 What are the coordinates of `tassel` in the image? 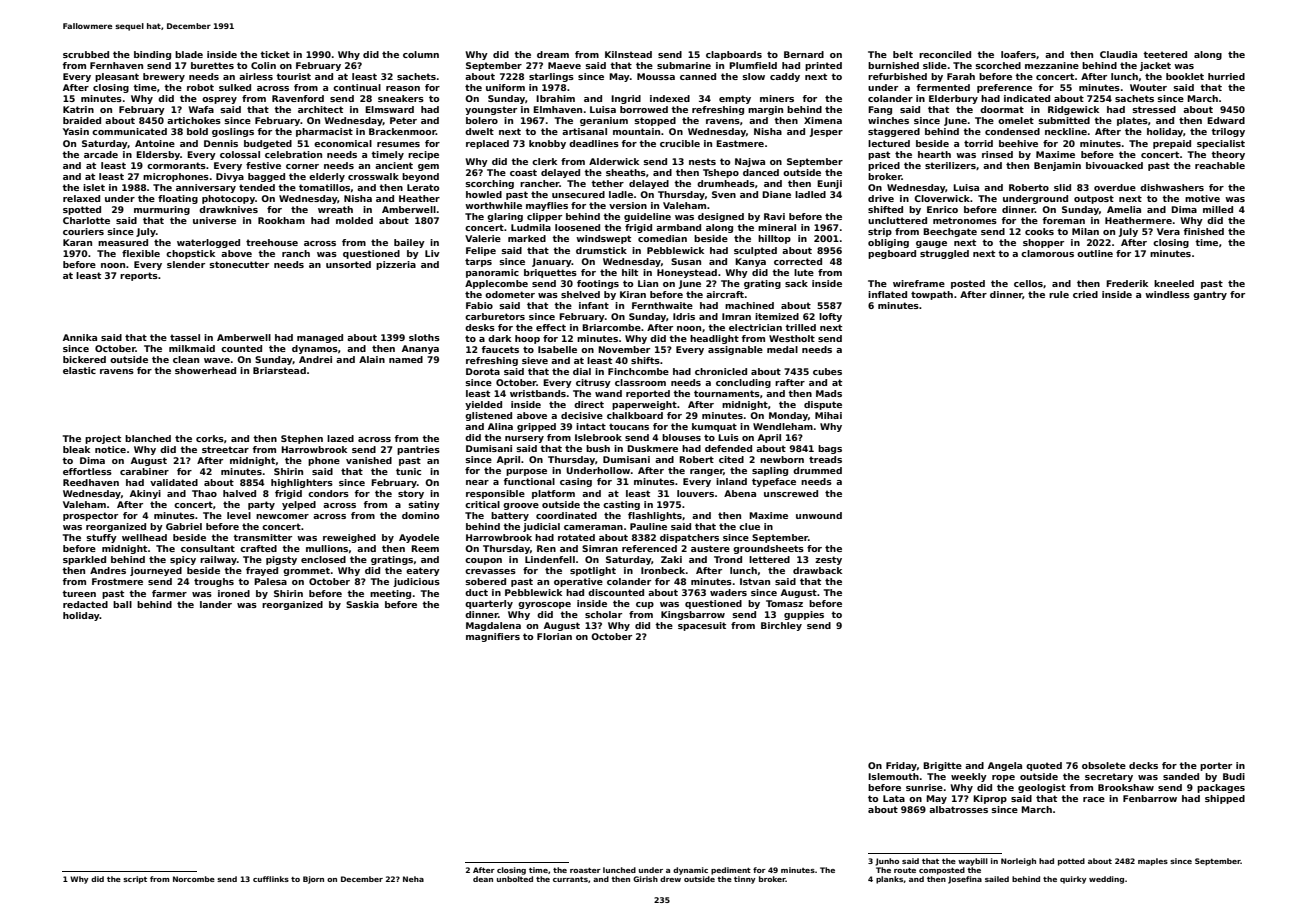 It's located at (185, 337).
